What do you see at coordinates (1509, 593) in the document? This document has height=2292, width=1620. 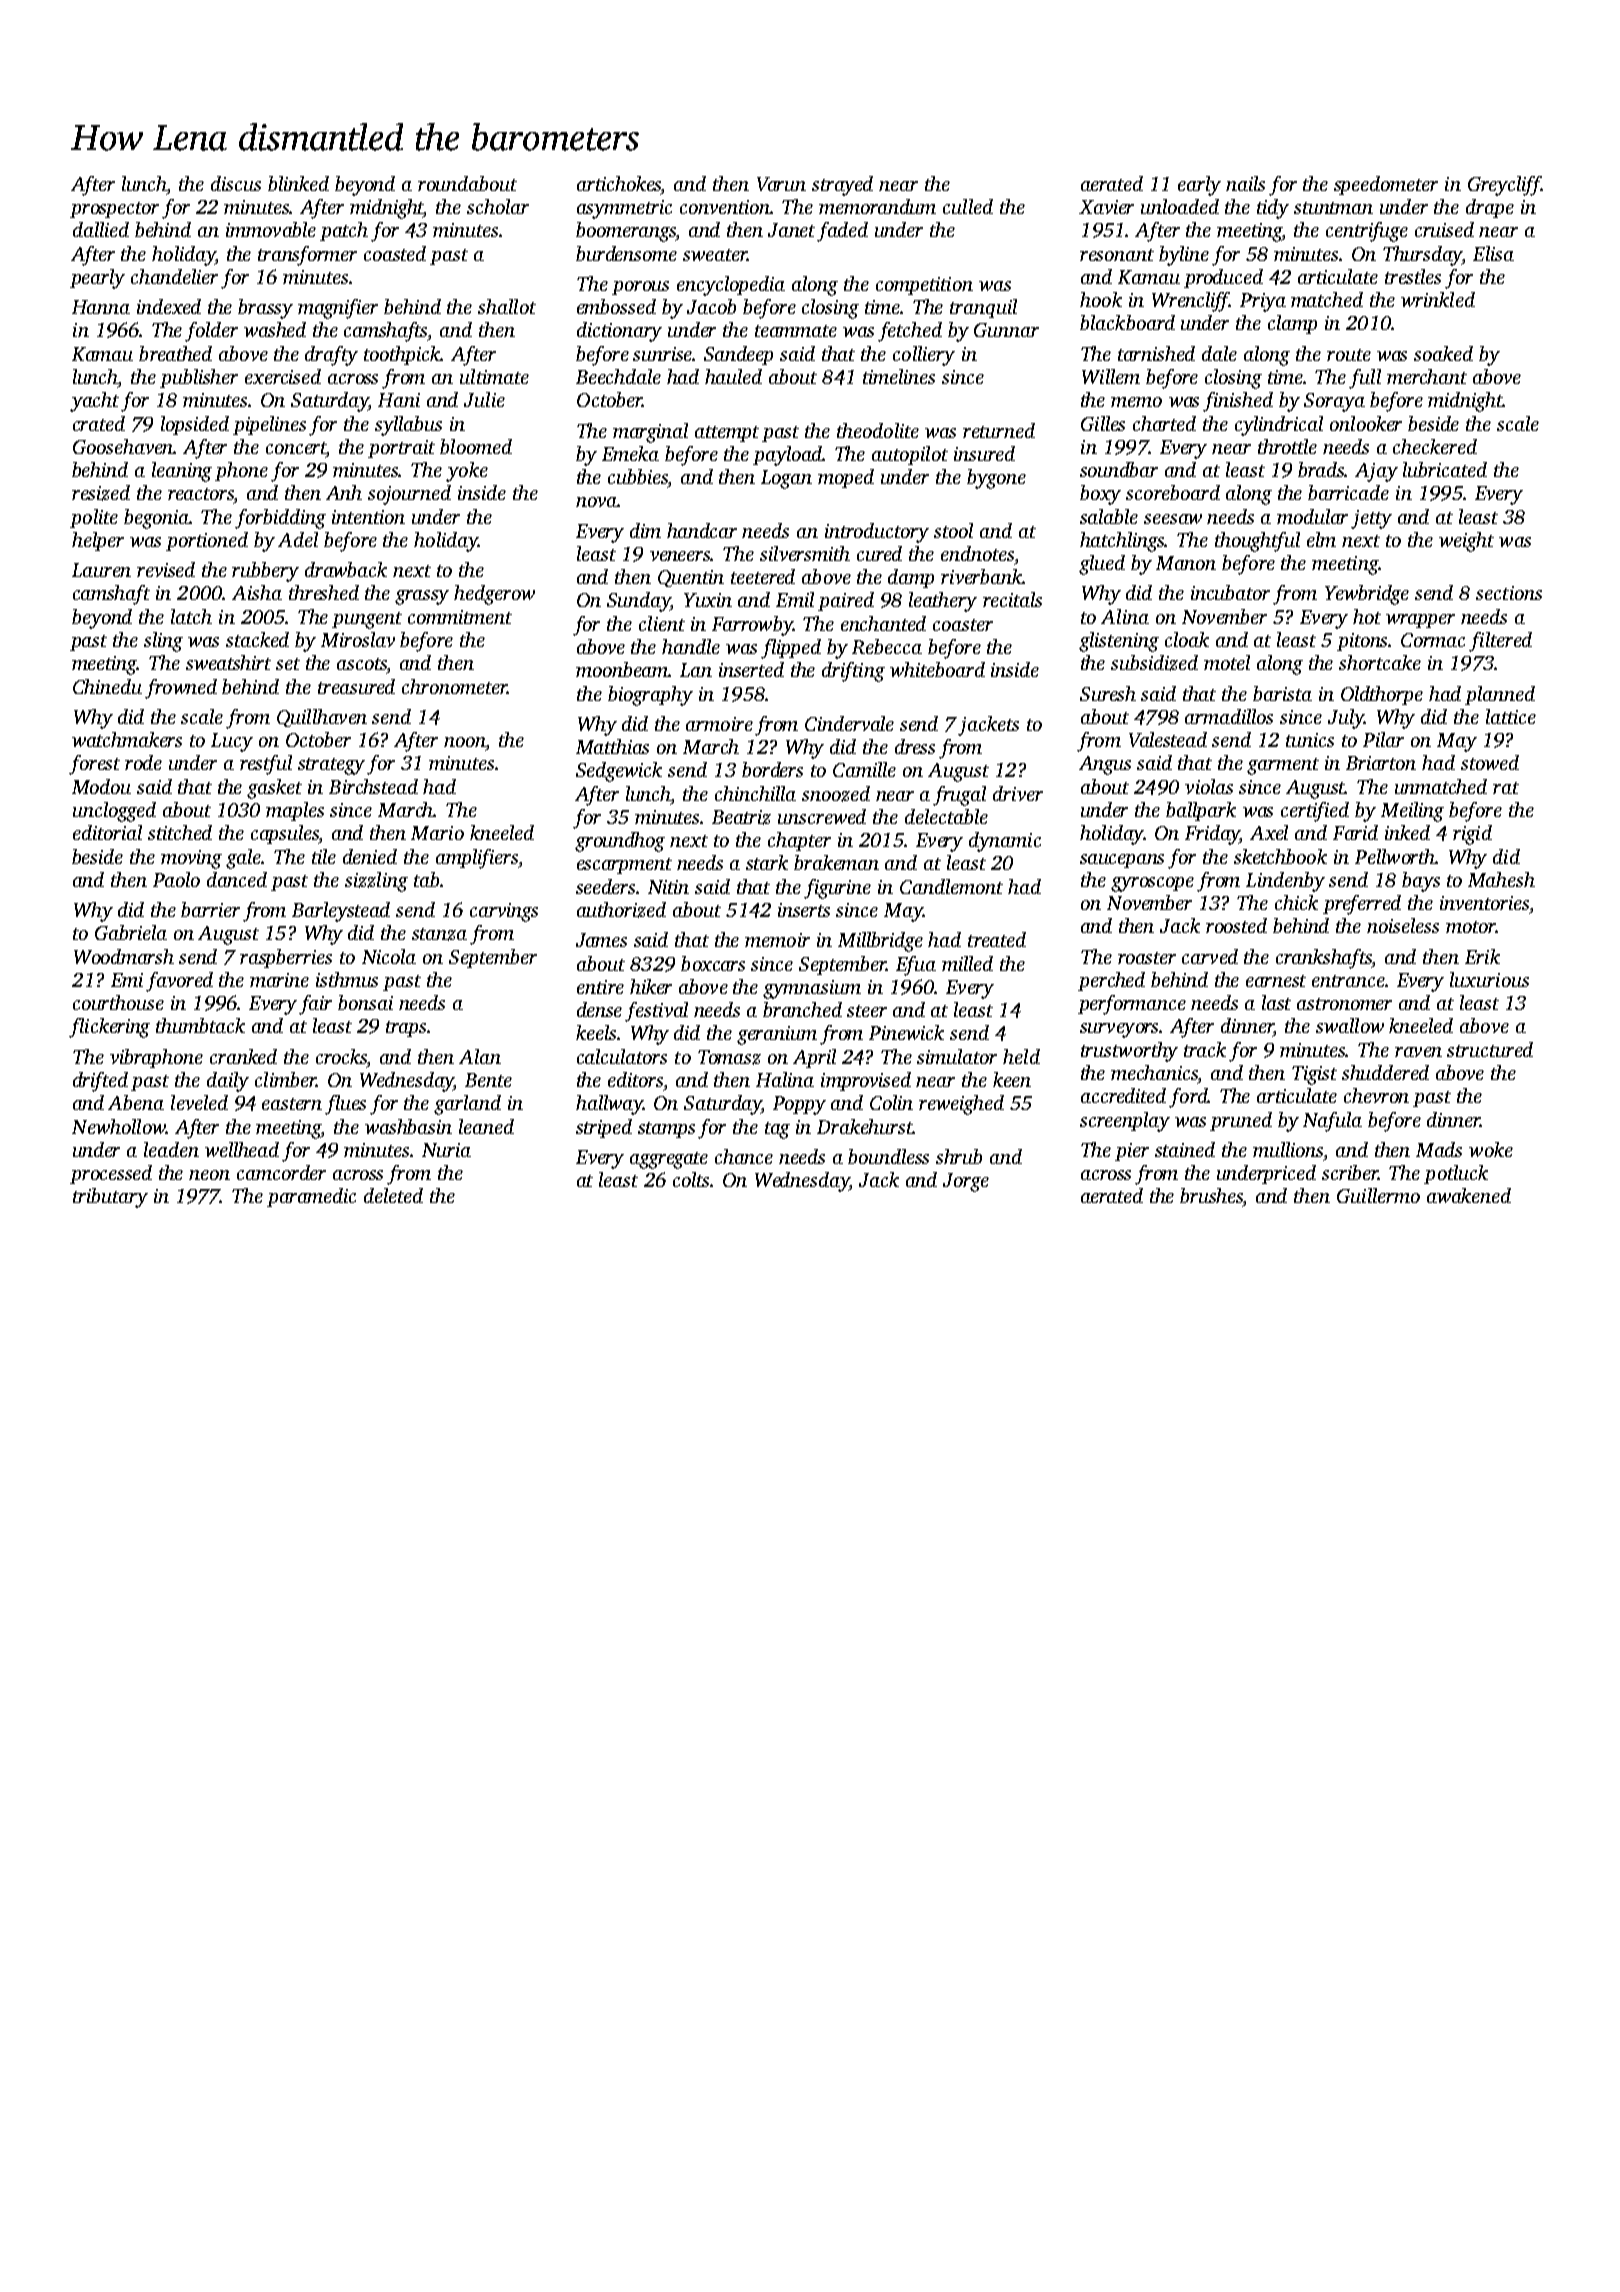 I see `sections` at bounding box center [1509, 593].
